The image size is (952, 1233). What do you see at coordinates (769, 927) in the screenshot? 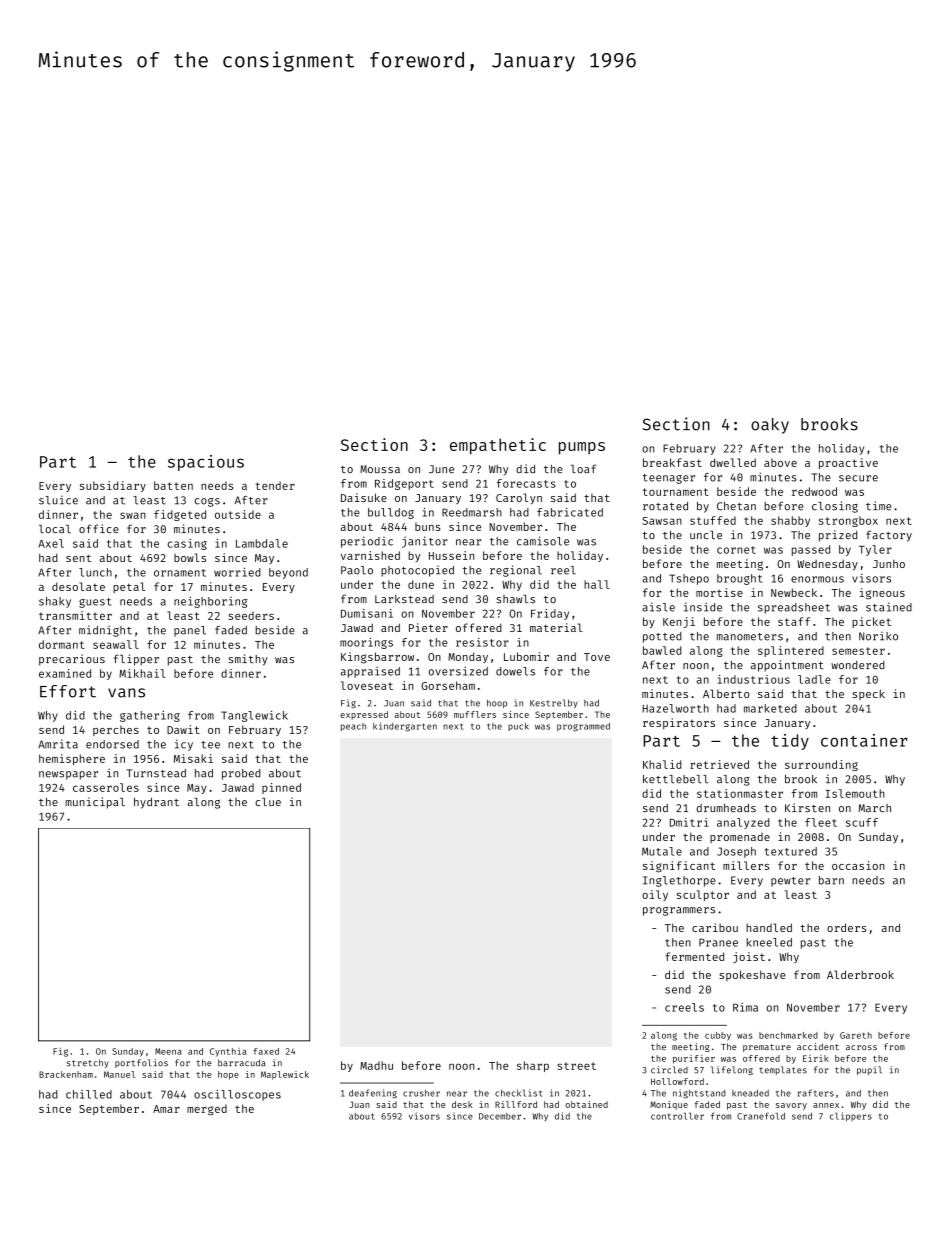
I see `handled` at bounding box center [769, 927].
